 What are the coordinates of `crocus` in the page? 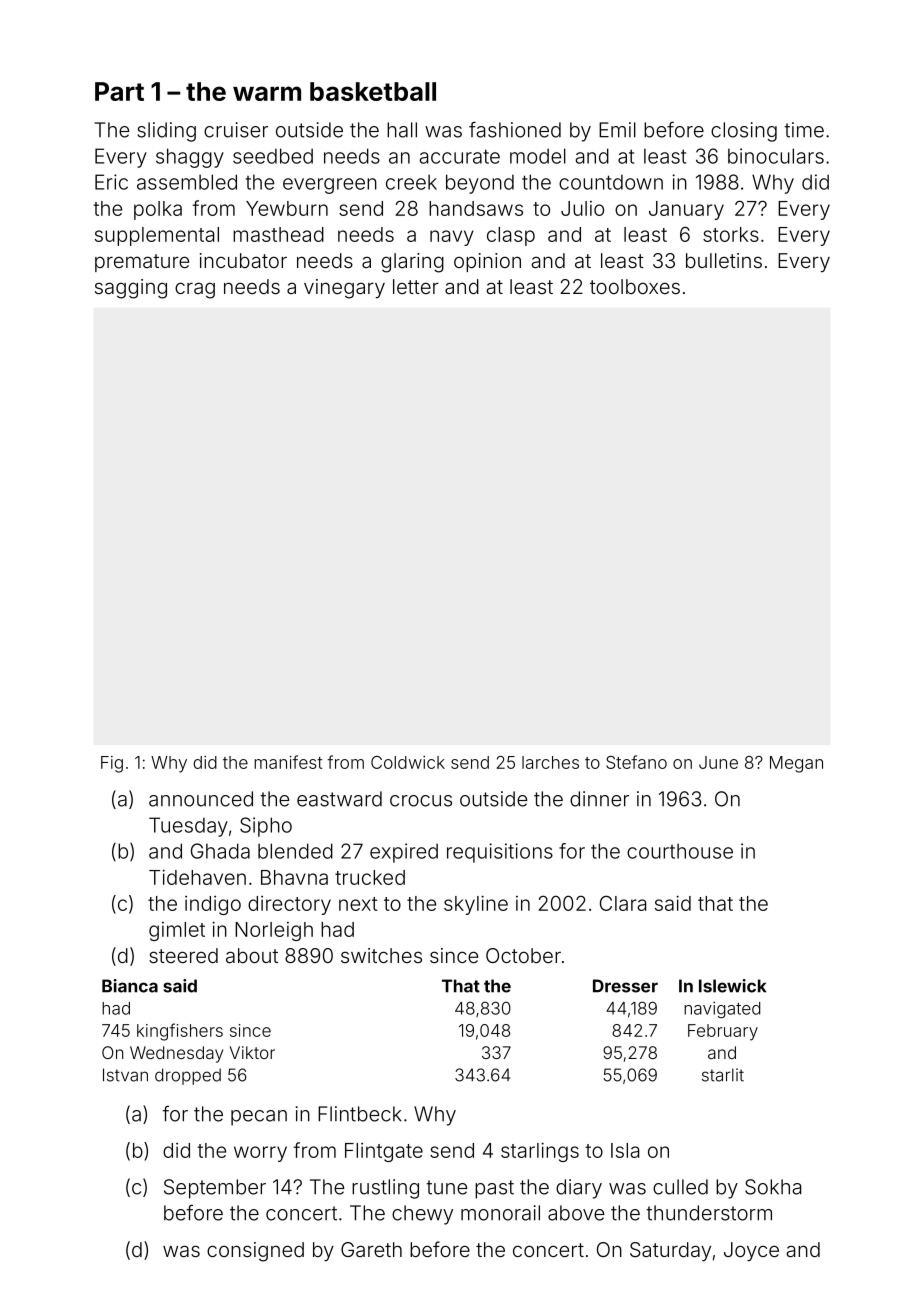 It's located at (421, 801).
